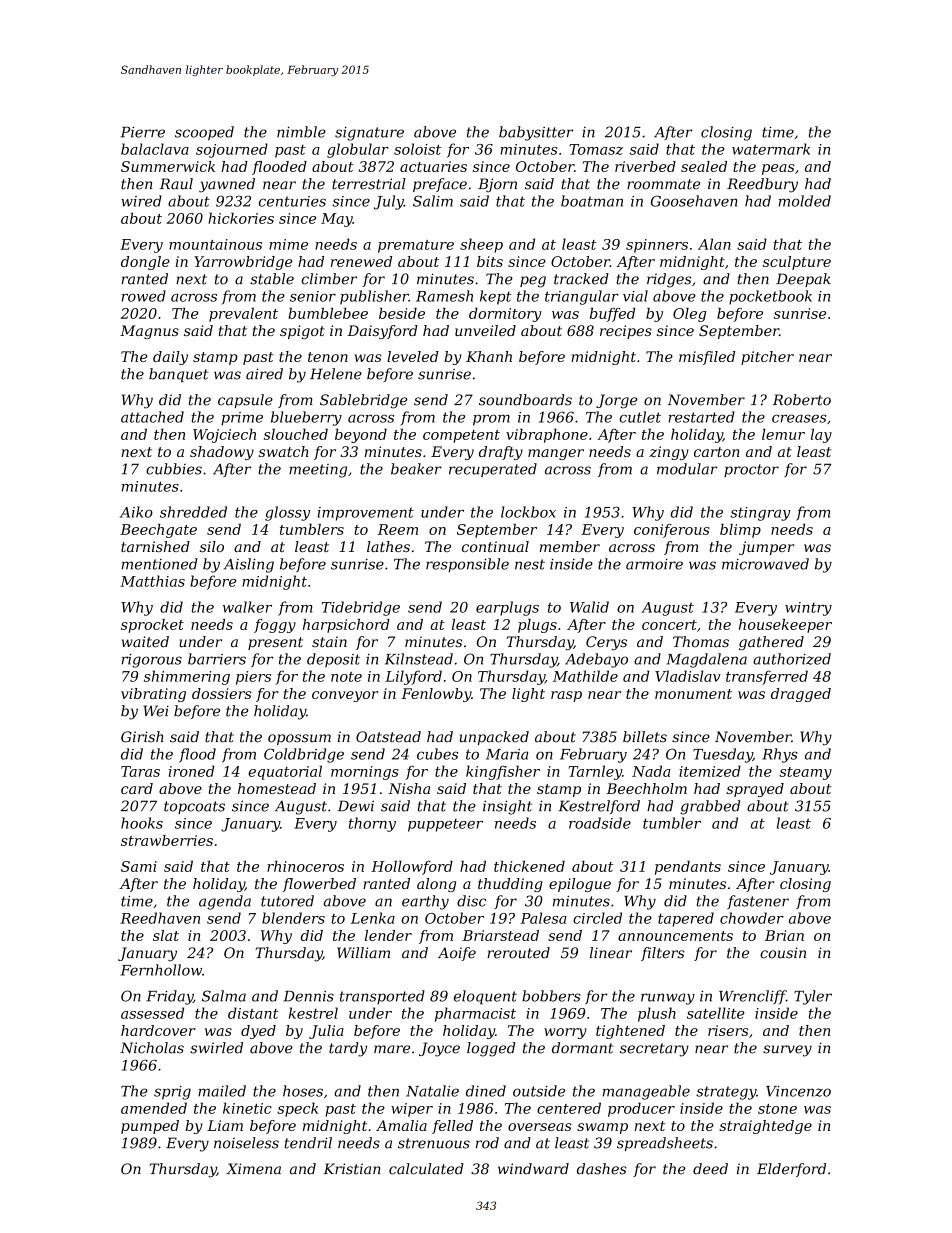  Describe the element at coordinates (369, 134) in the screenshot. I see `signature` at that location.
